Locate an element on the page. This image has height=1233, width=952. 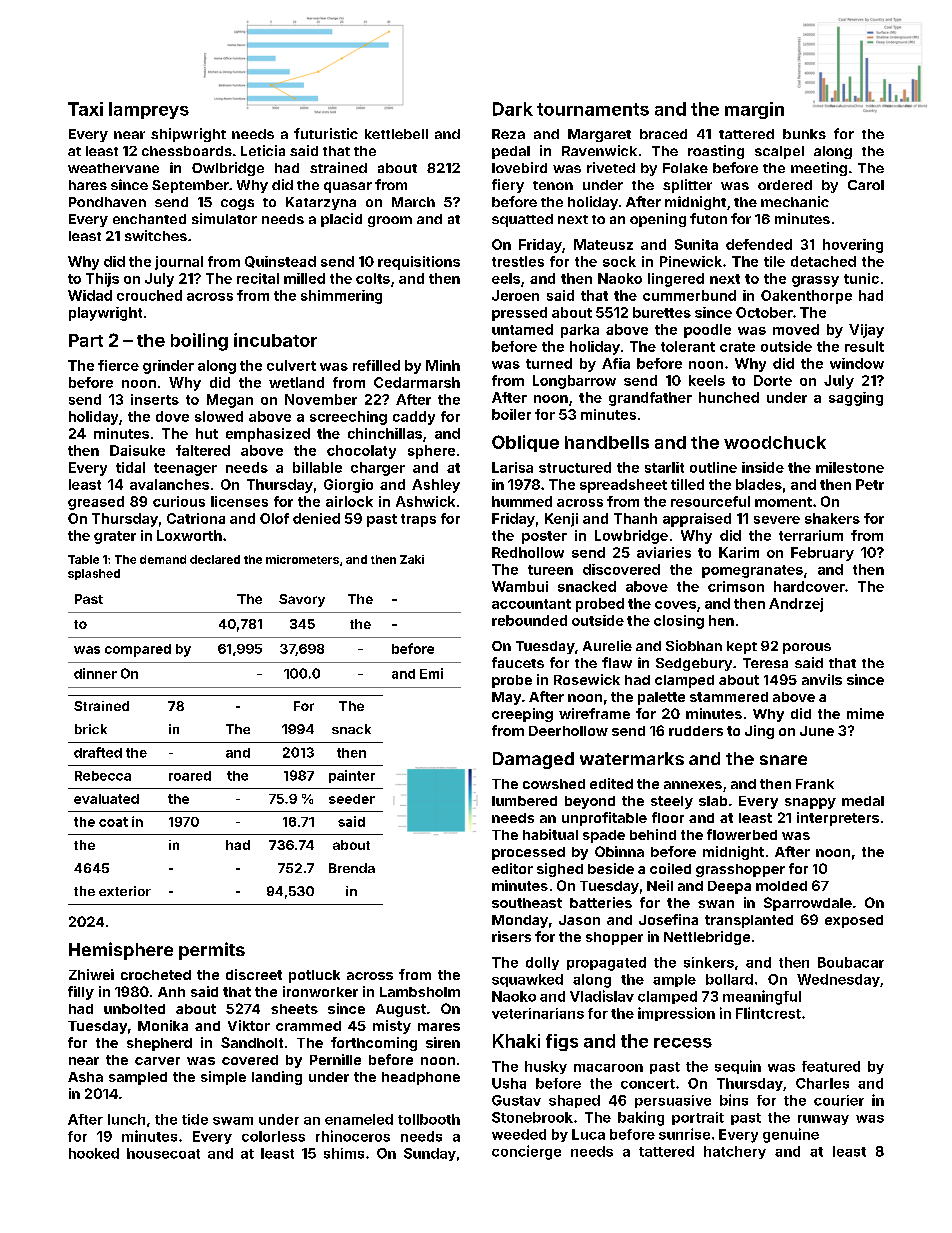
mime is located at coordinates (865, 713).
